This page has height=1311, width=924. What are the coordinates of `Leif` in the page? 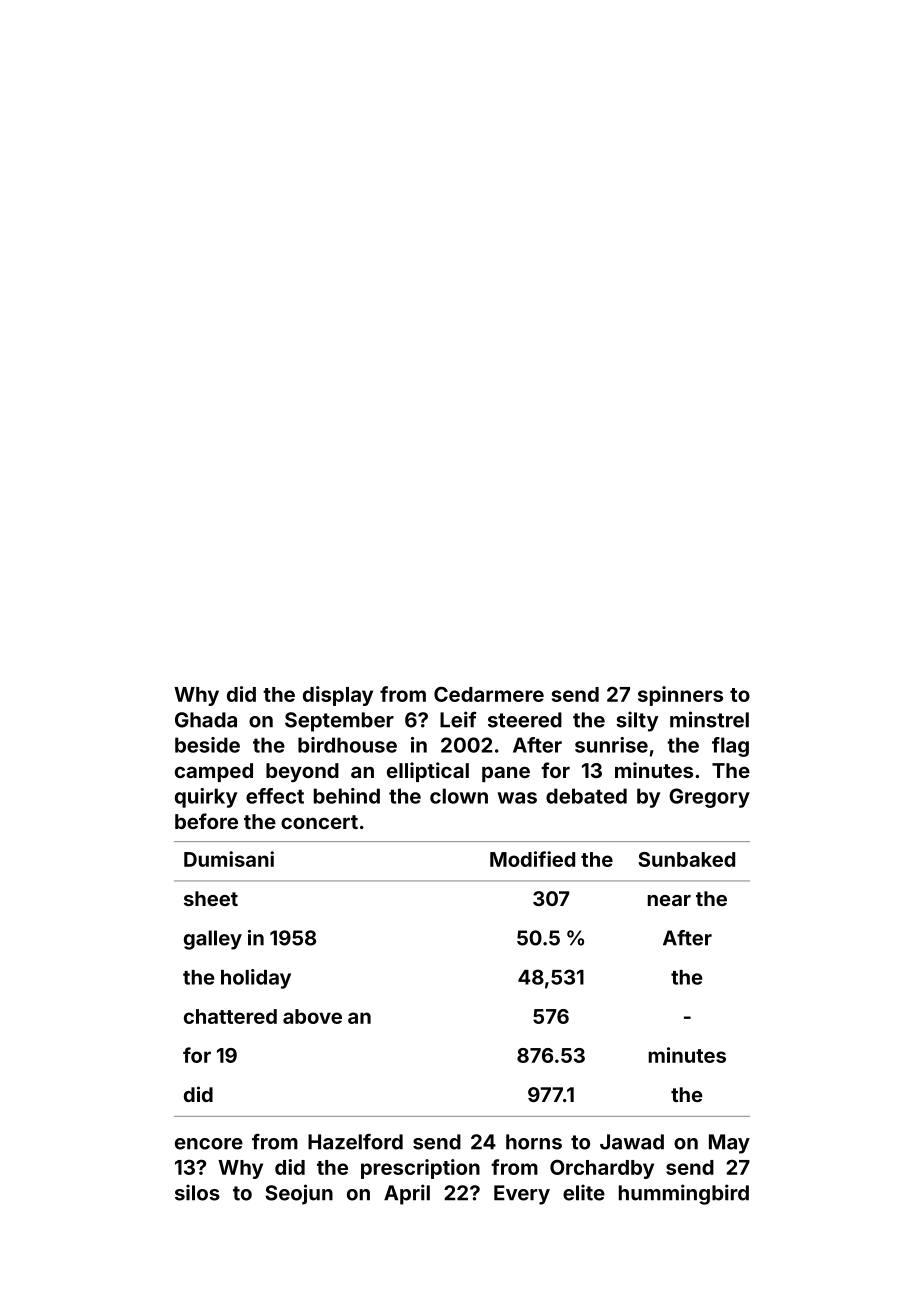 It's located at (458, 719).
